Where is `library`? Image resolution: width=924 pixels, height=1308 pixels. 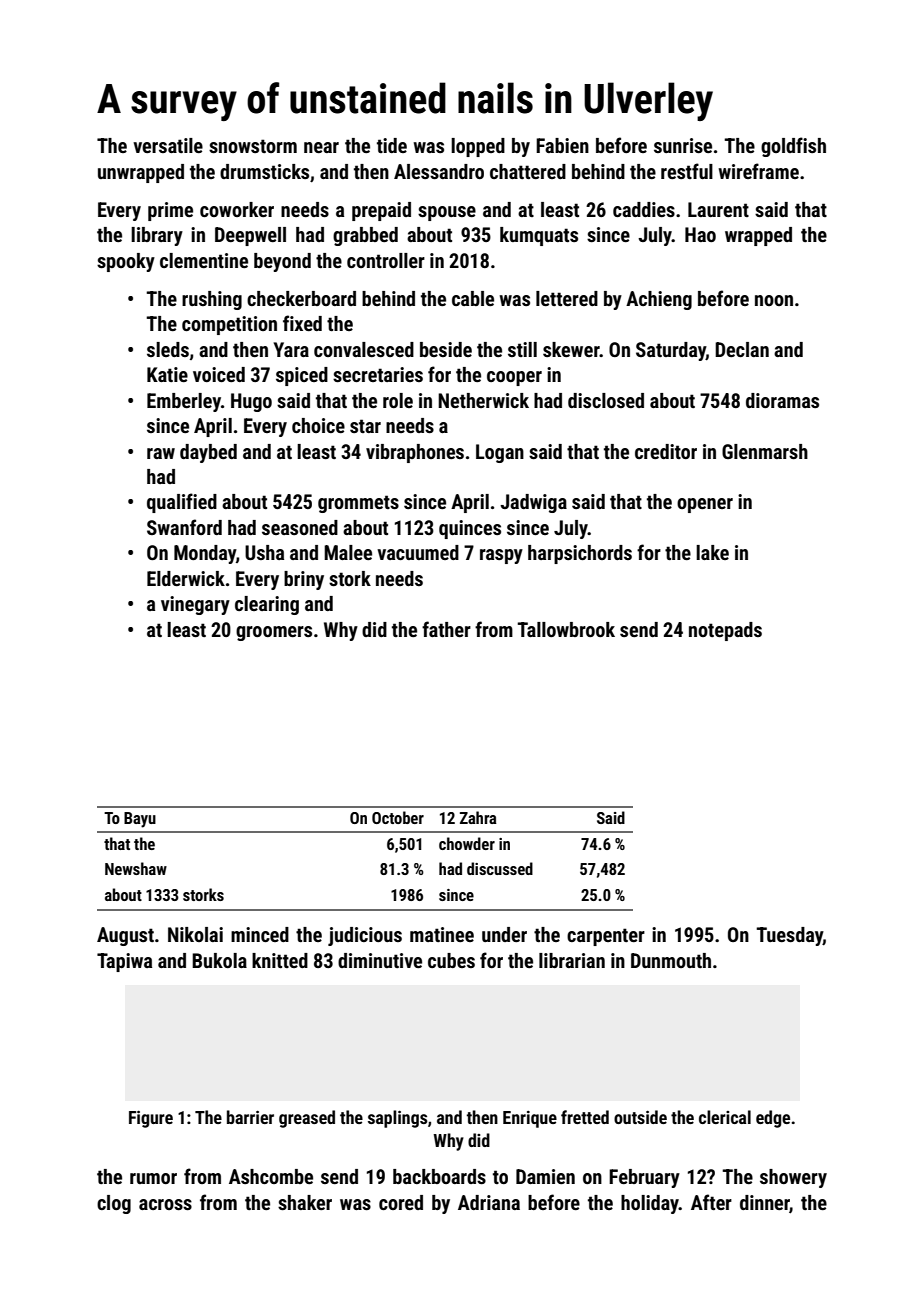
library is located at coordinates (157, 236).
